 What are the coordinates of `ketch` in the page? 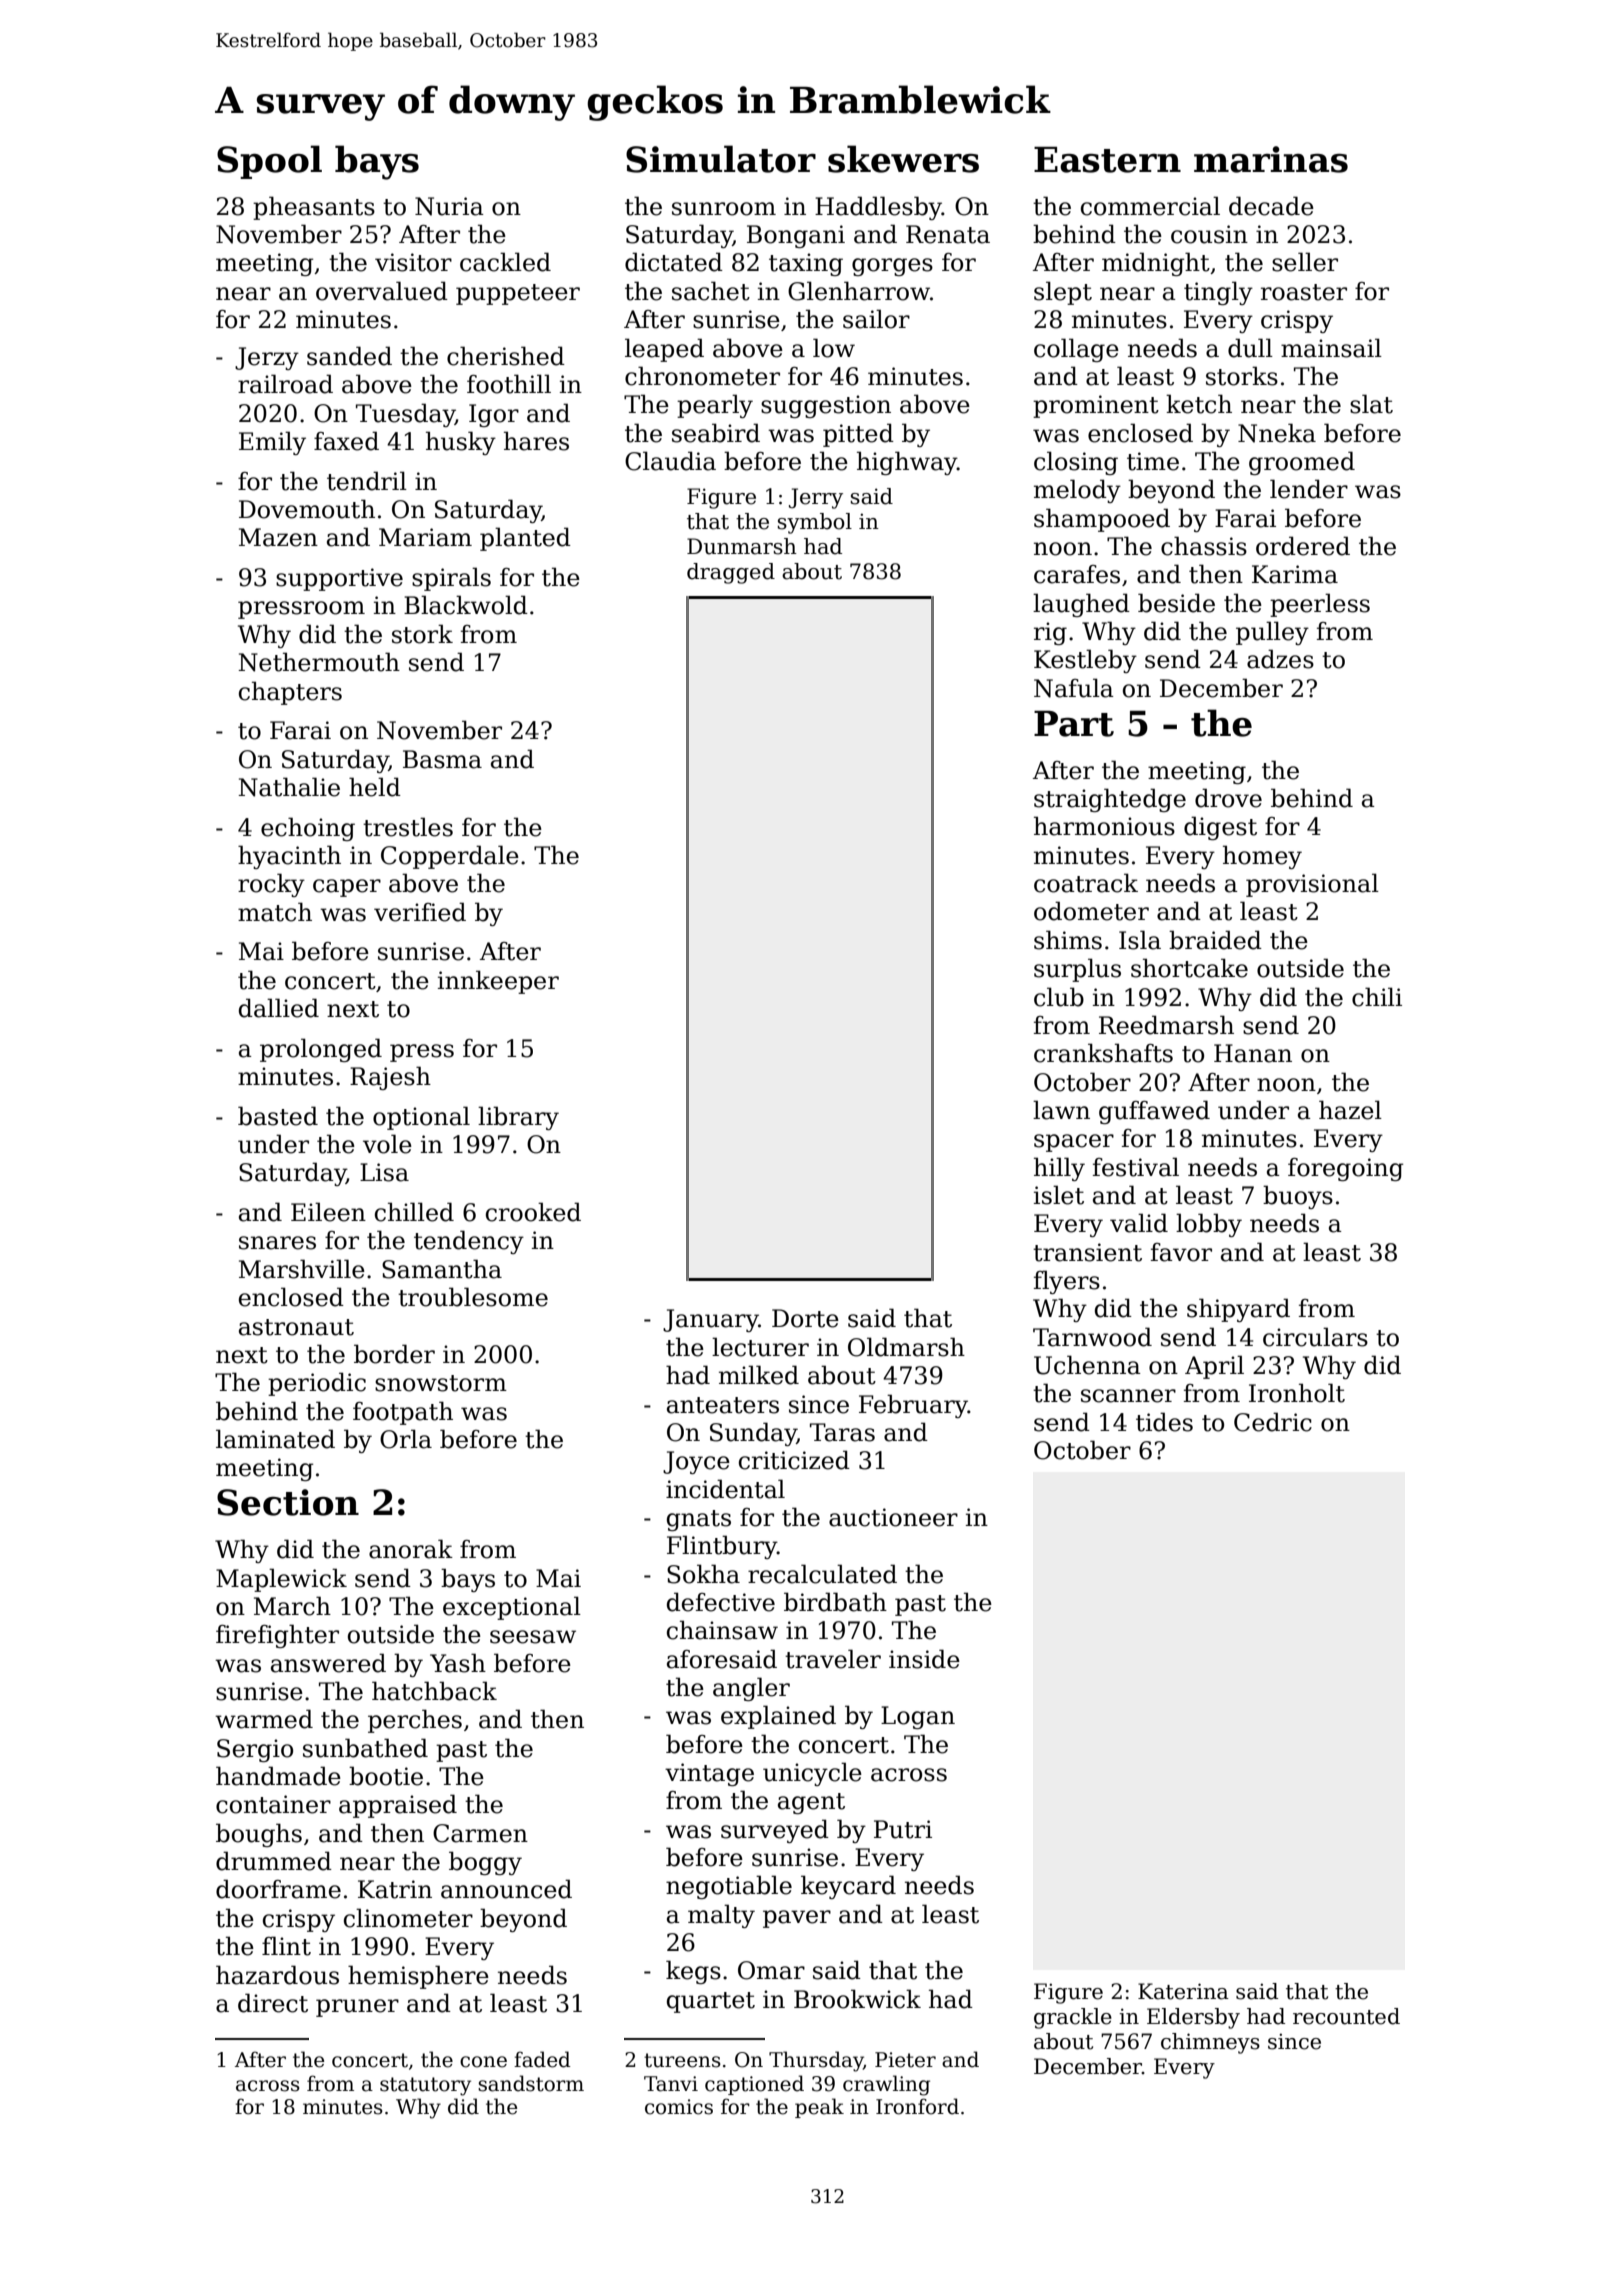 It's located at (1199, 404).
